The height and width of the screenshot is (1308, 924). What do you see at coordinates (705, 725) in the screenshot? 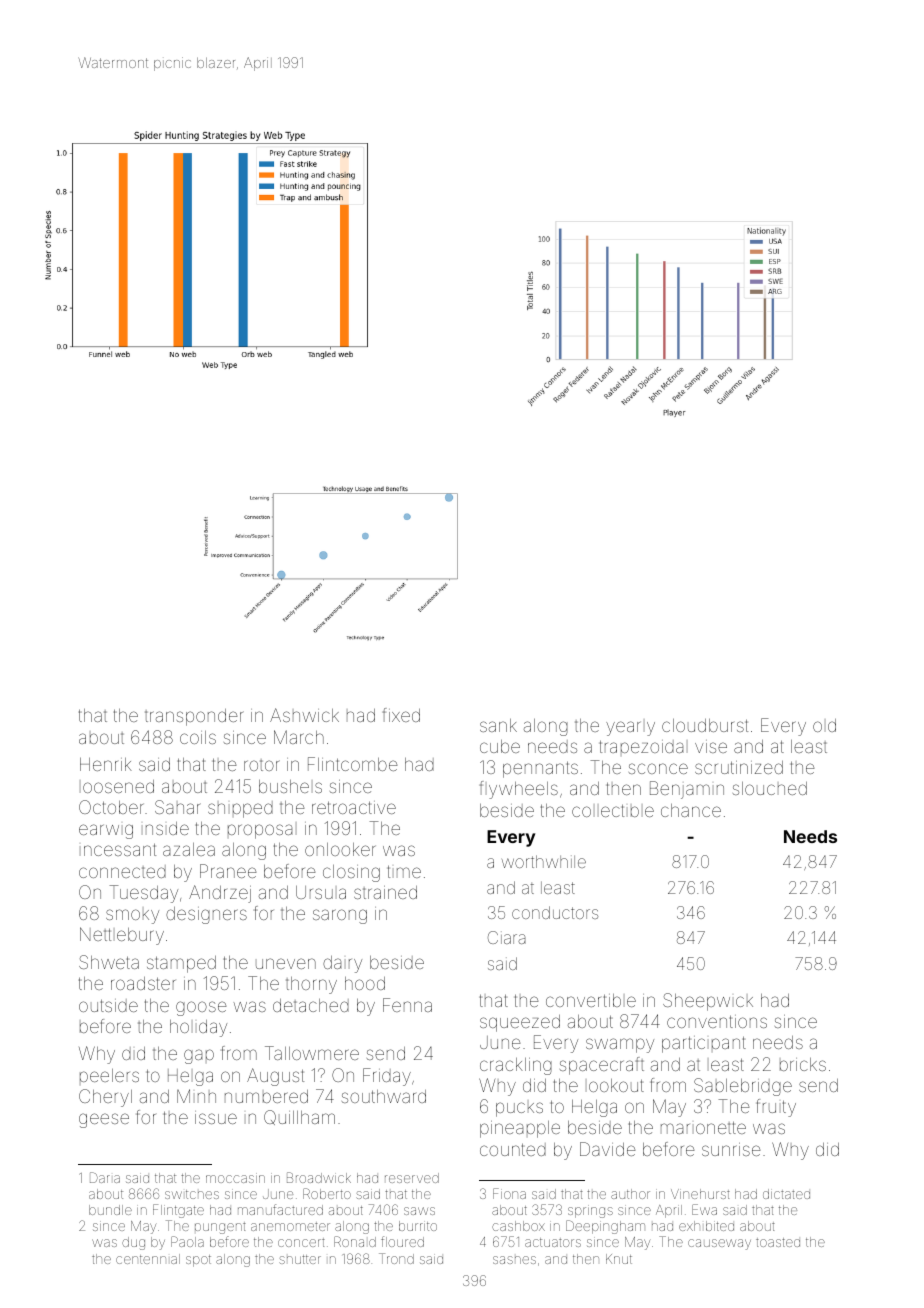
I see `cloudburst` at bounding box center [705, 725].
